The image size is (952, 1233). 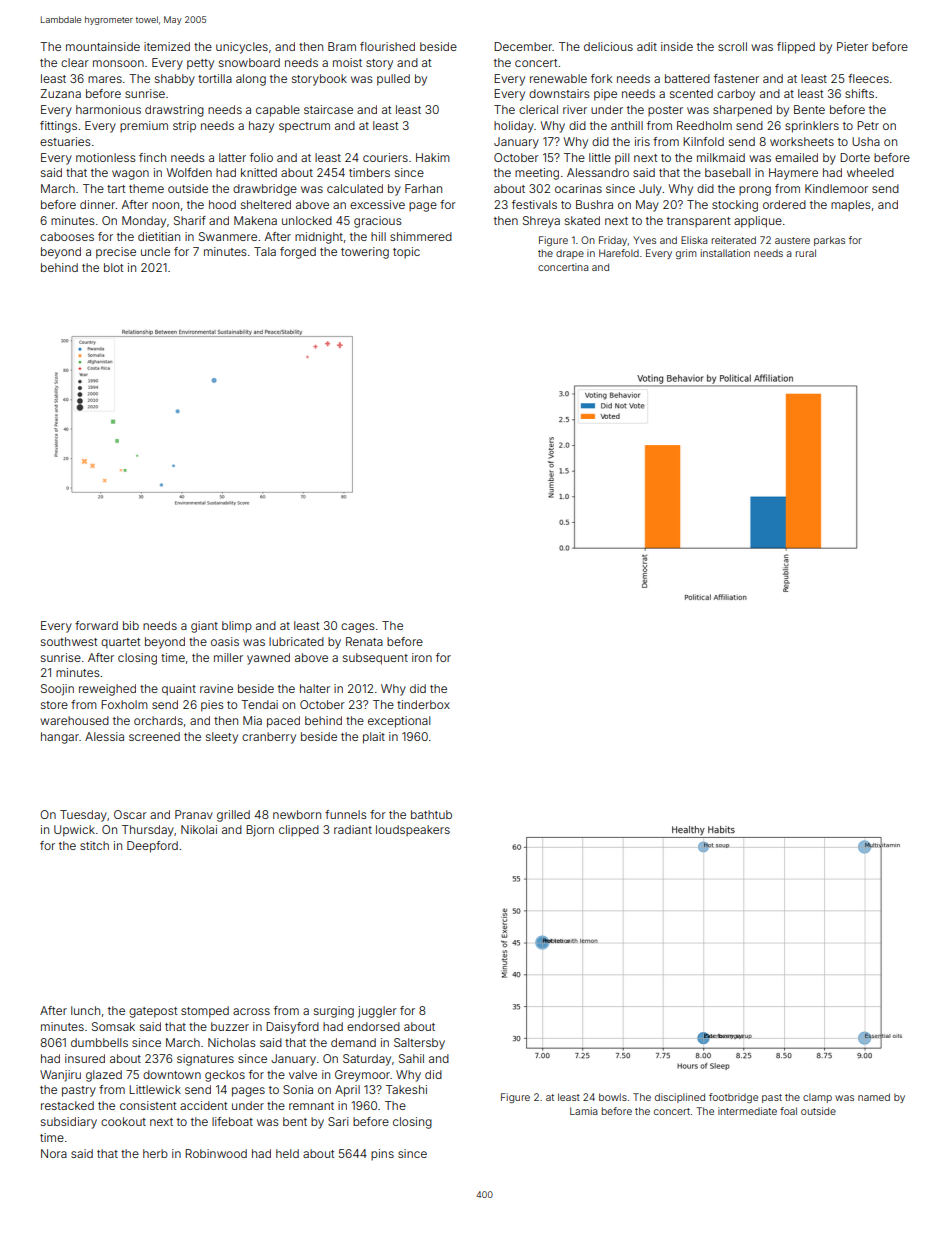 I want to click on topic, so click(x=406, y=252).
